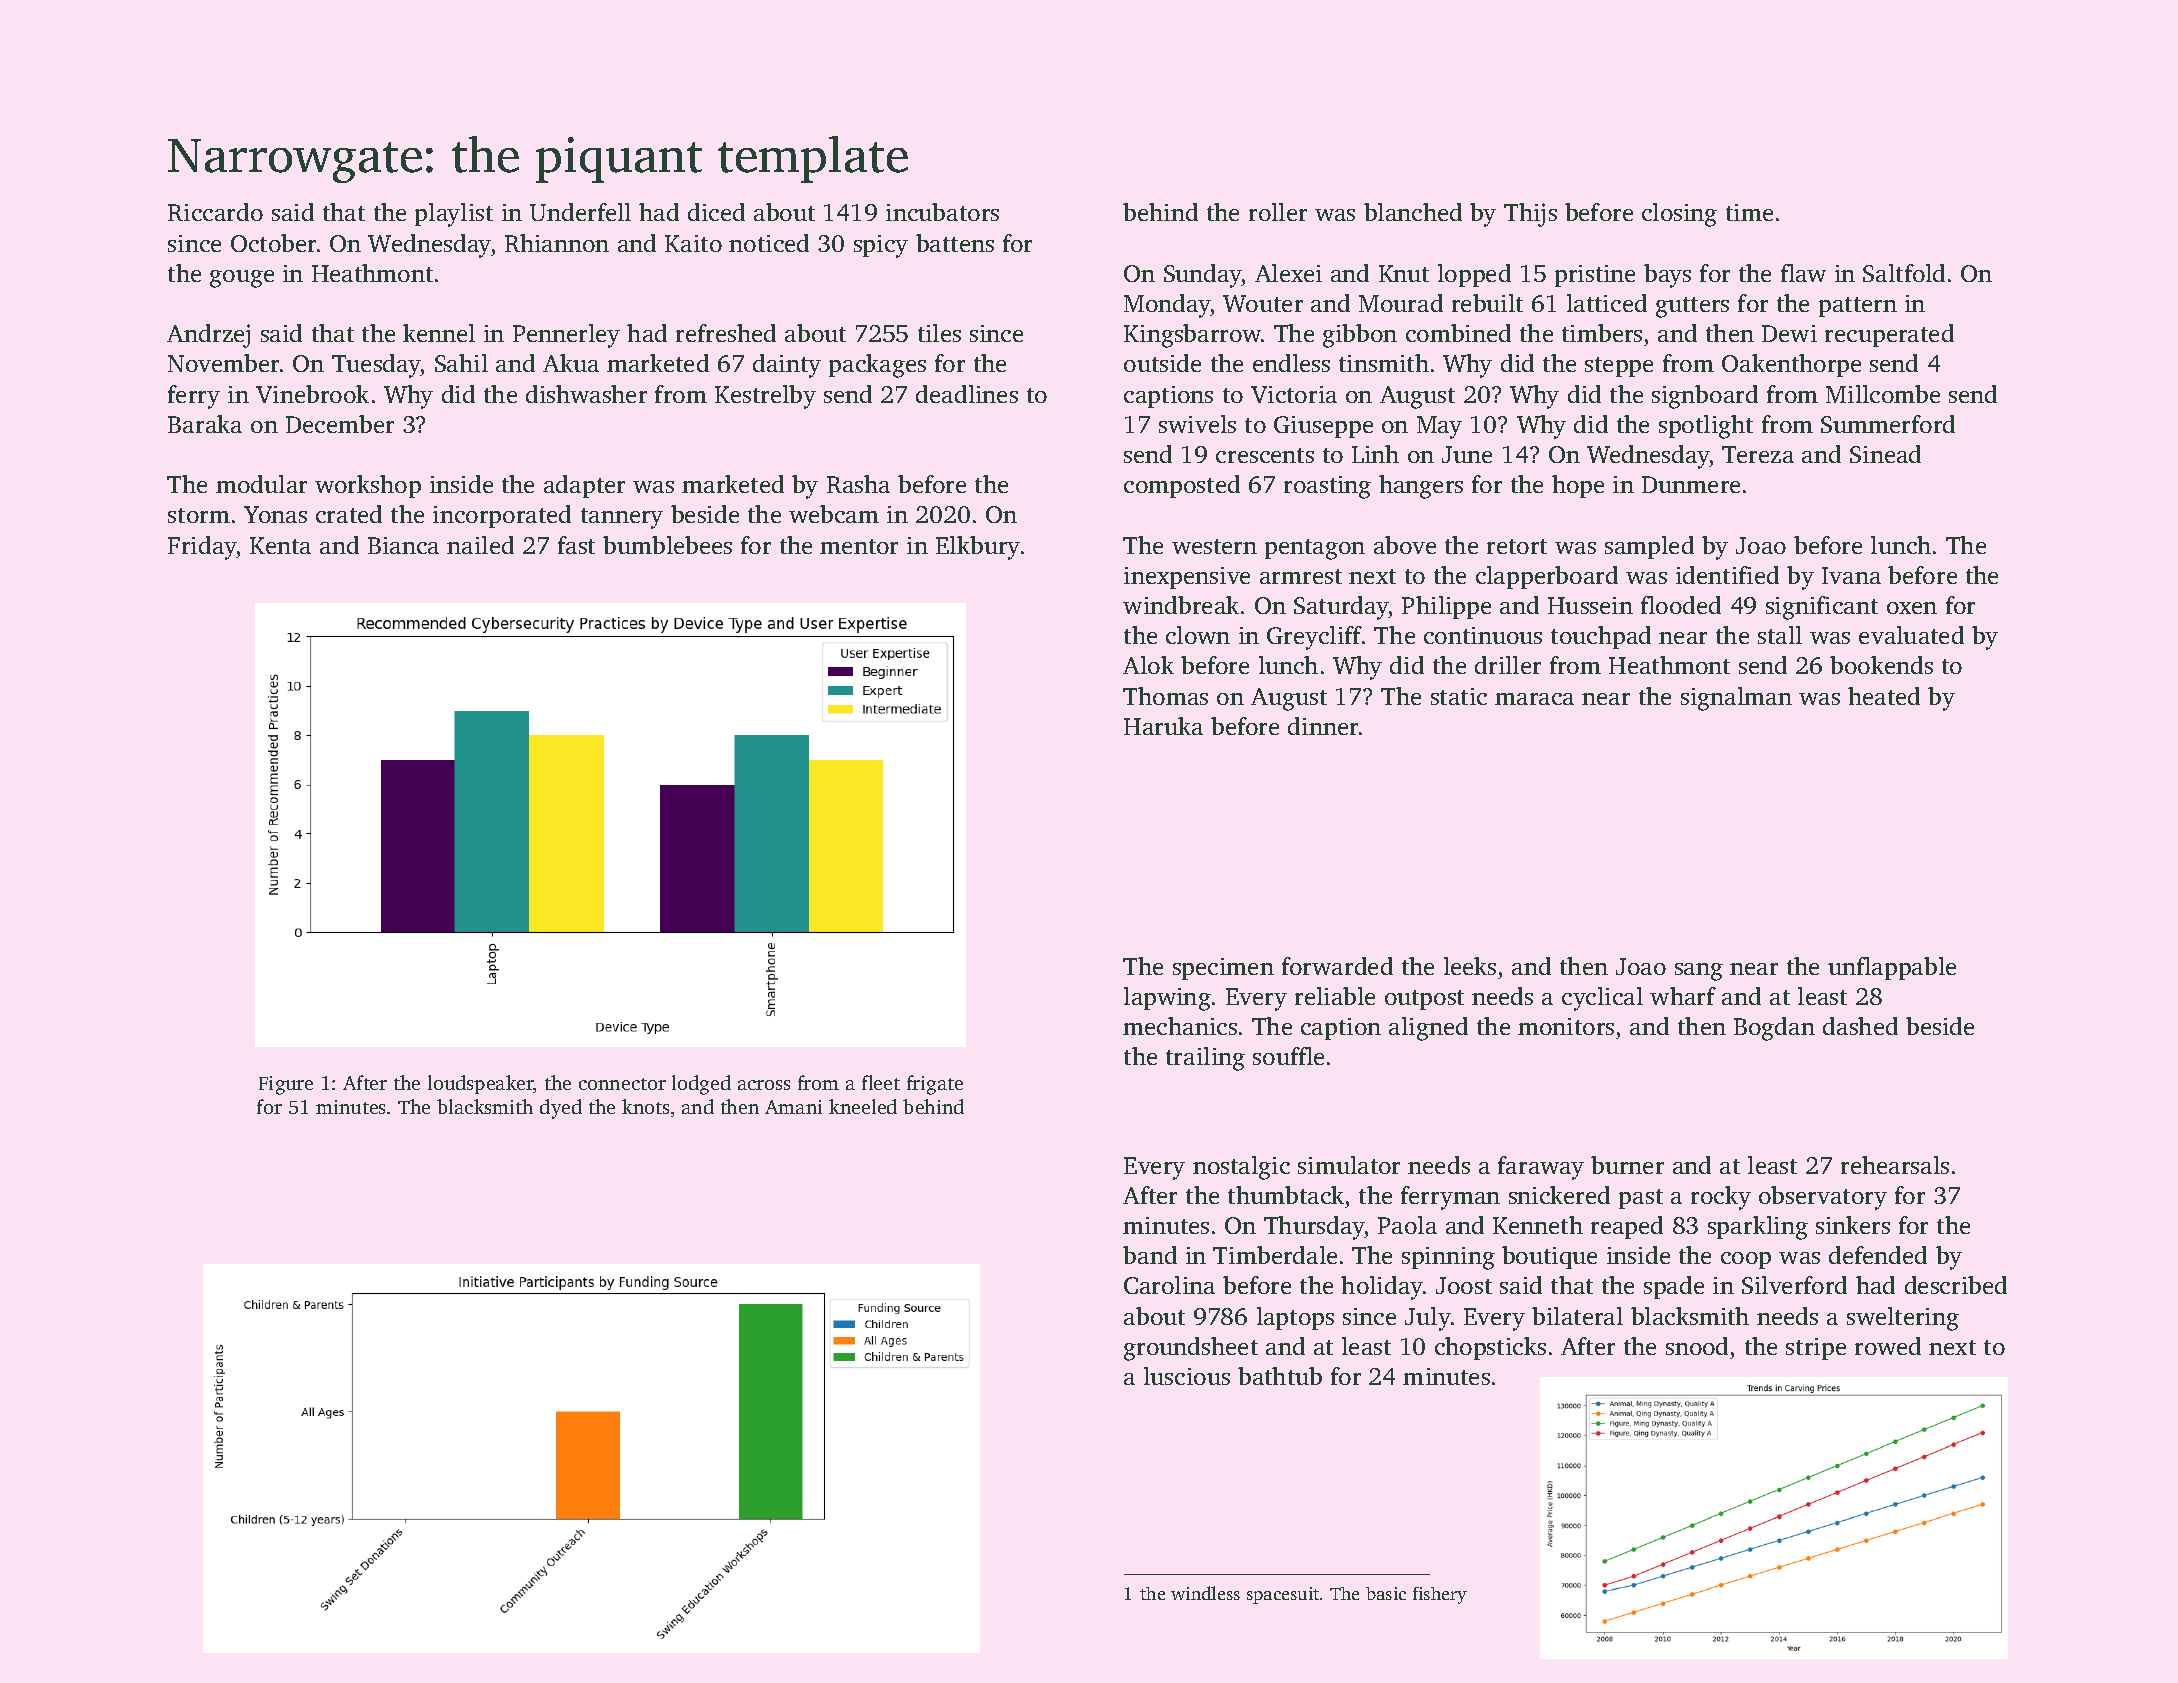 This screenshot has height=1683, width=2178. Describe the element at coordinates (1223, 969) in the screenshot. I see `specimen` at that location.
